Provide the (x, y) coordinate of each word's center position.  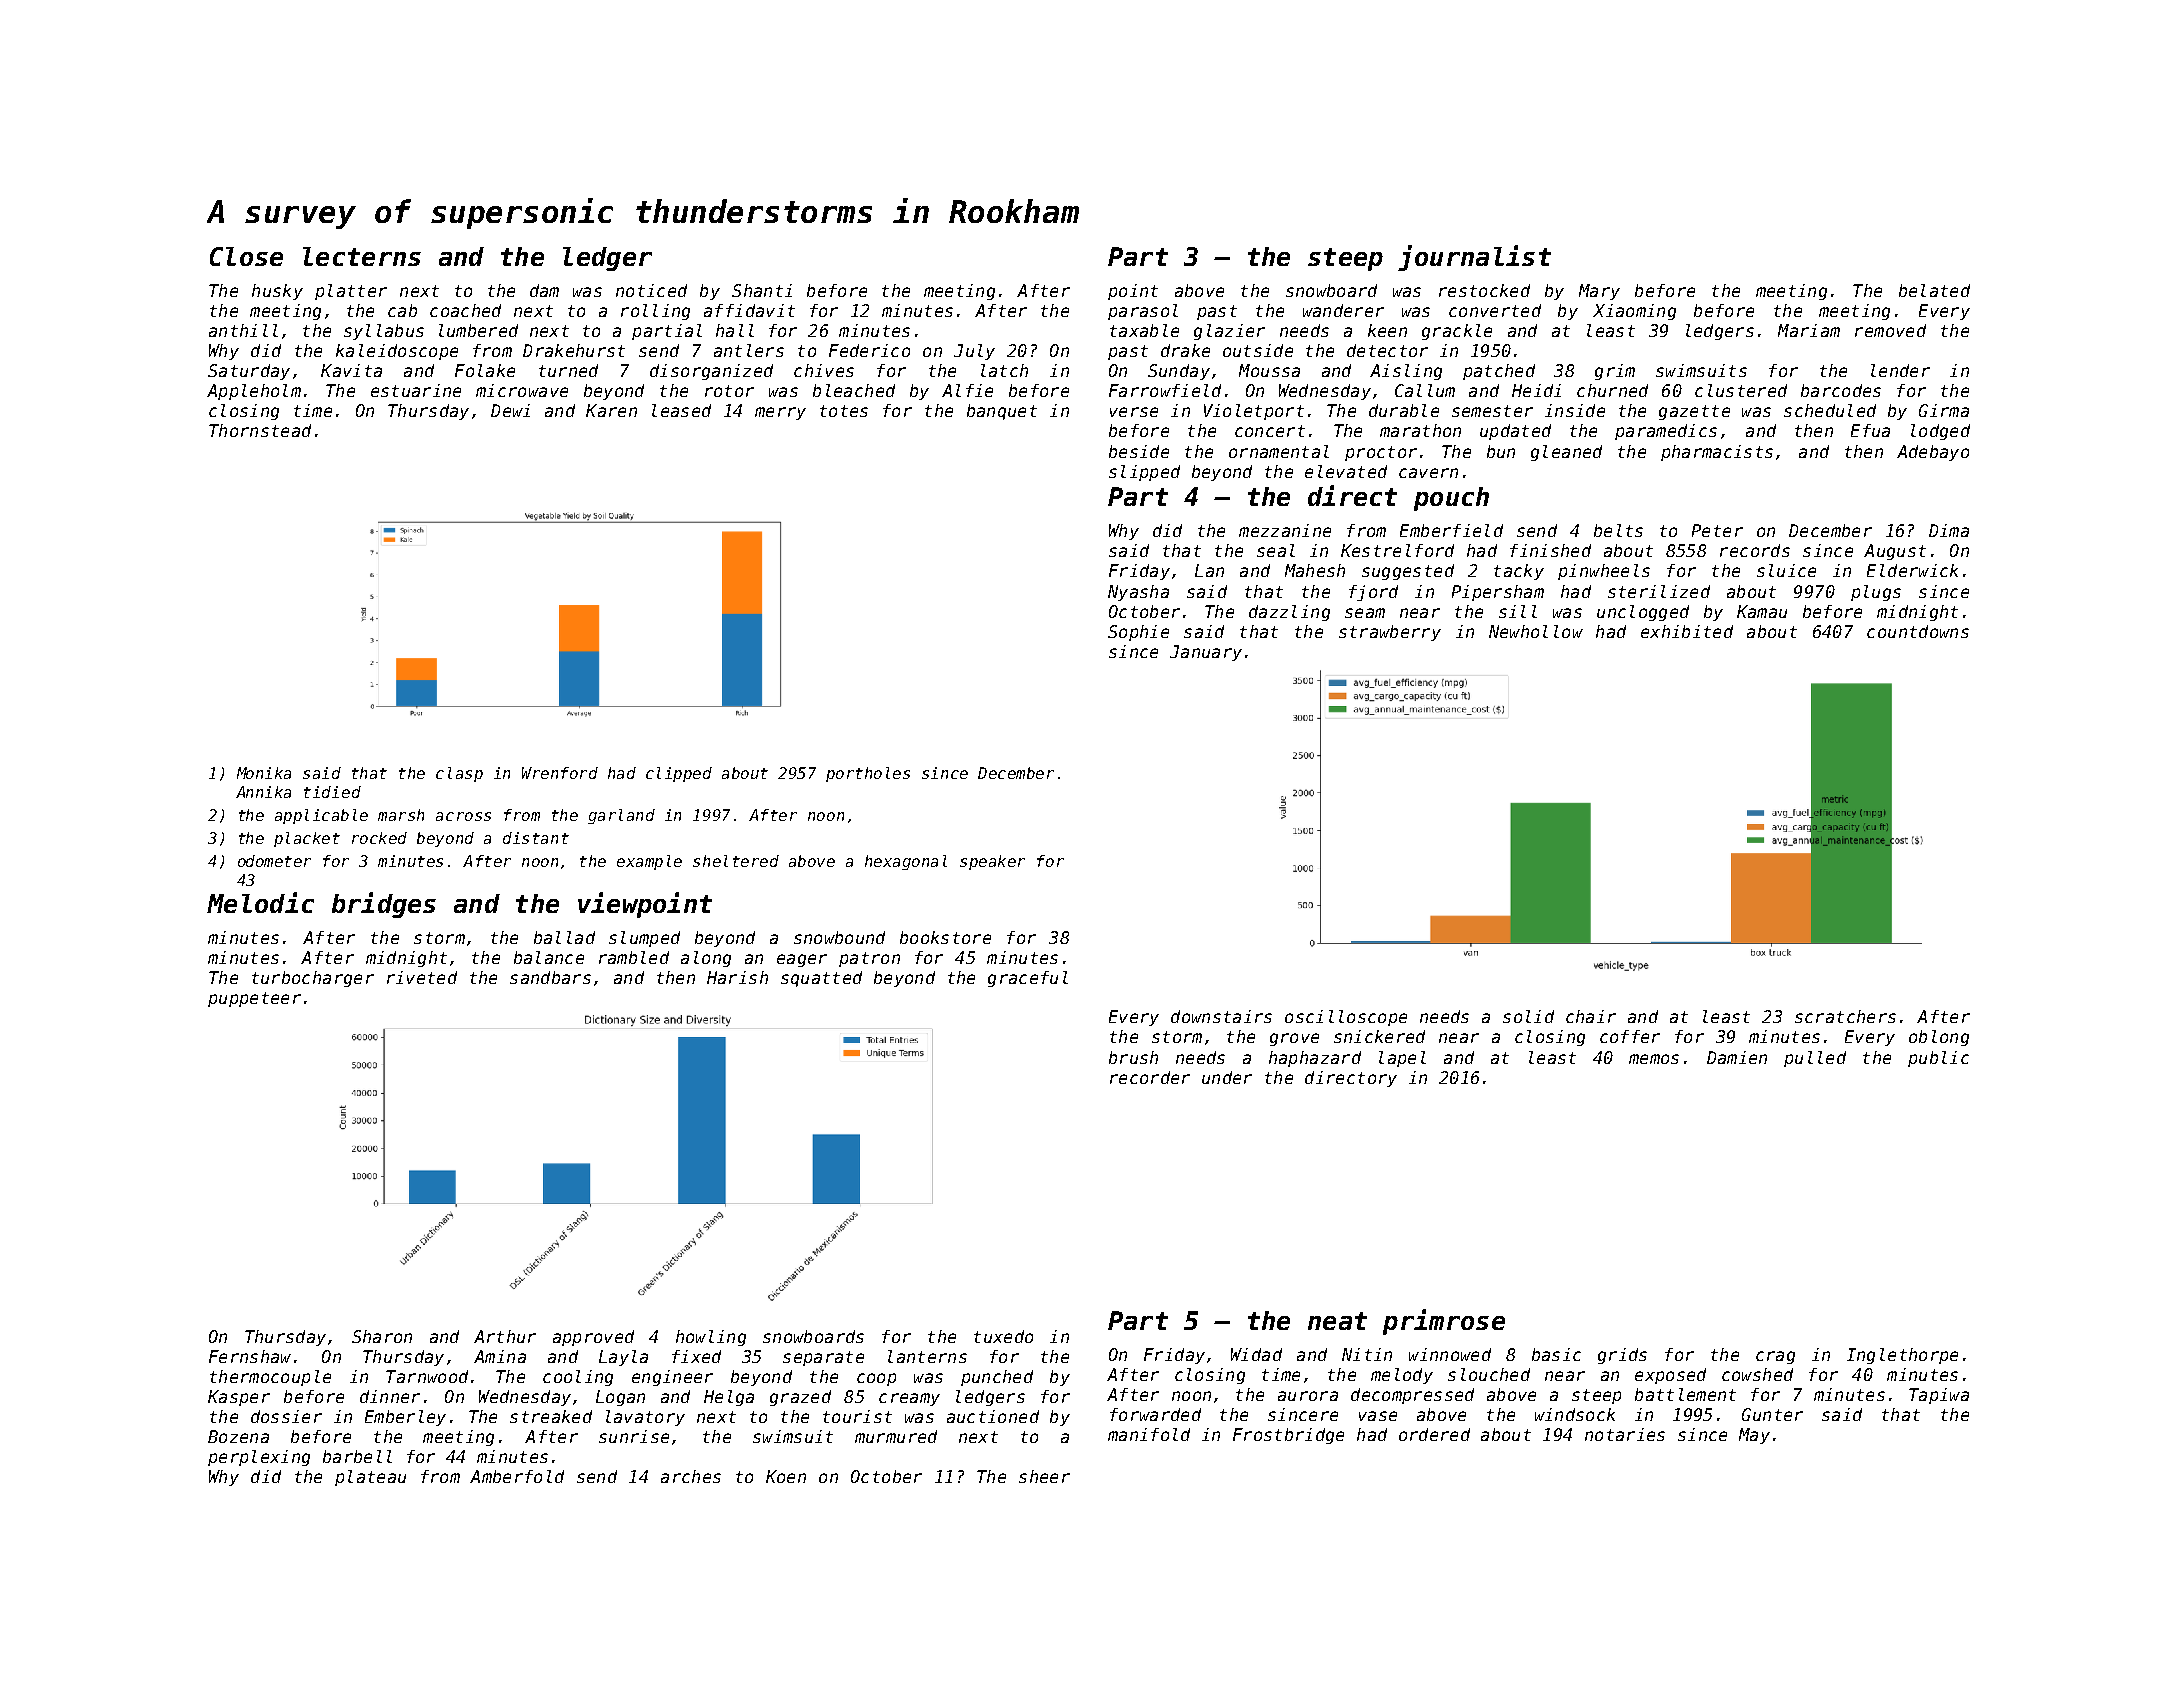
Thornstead (260, 430)
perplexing (259, 1458)
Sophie (1138, 633)
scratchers (1845, 1016)
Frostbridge (1288, 1436)
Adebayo (1933, 453)
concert (1270, 431)
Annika (263, 792)
